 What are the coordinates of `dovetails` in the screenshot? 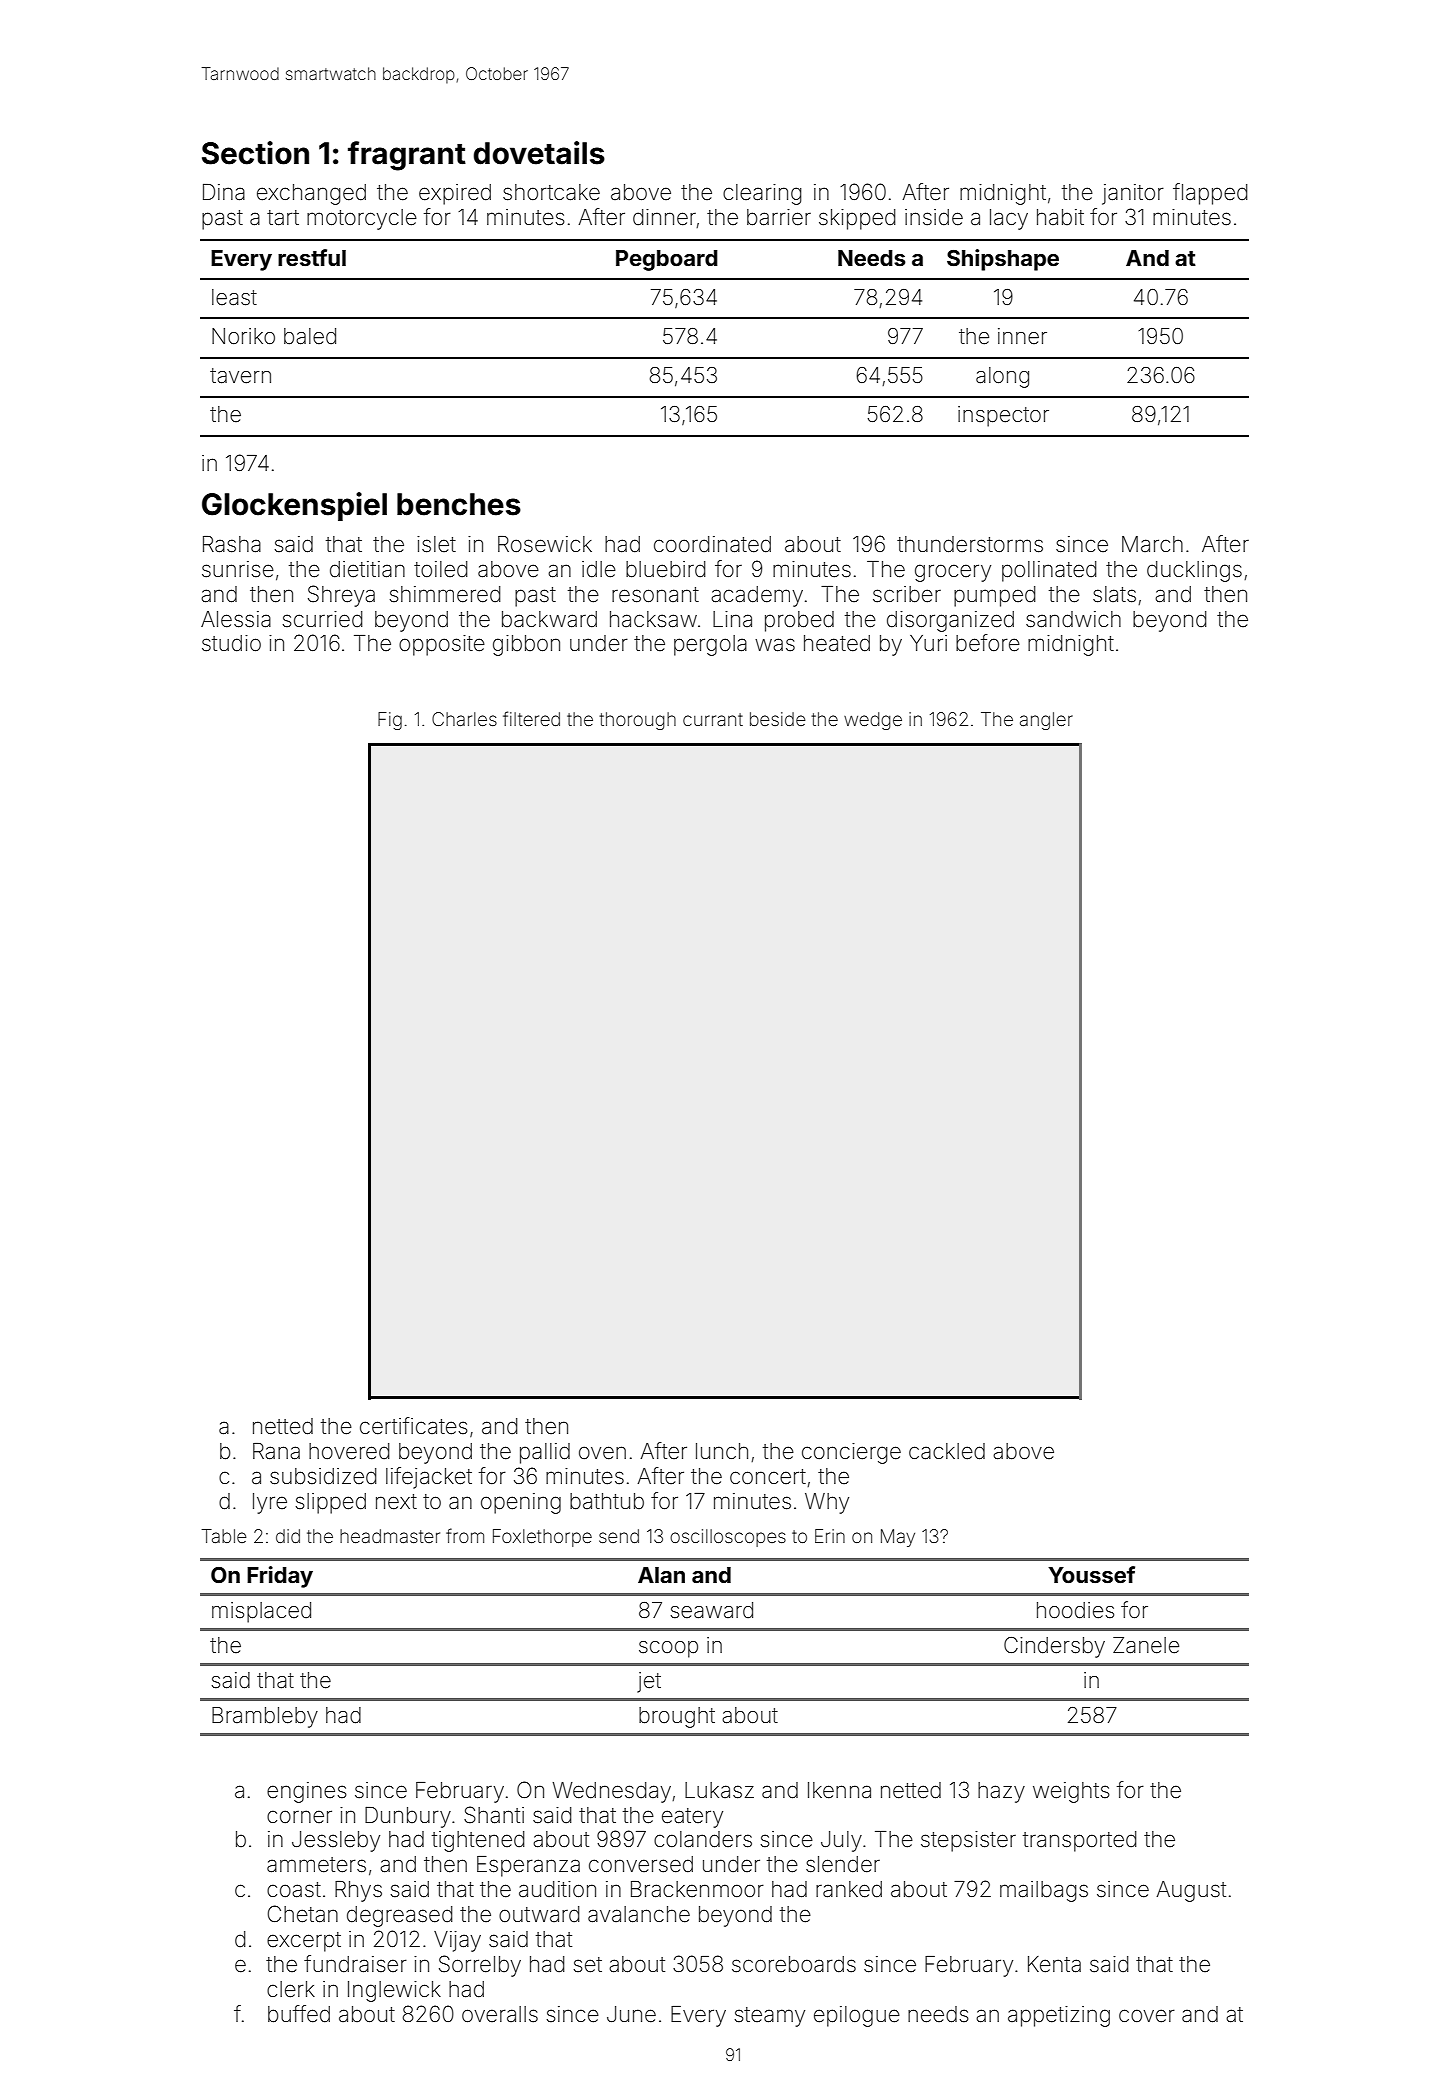 It's located at (539, 153).
